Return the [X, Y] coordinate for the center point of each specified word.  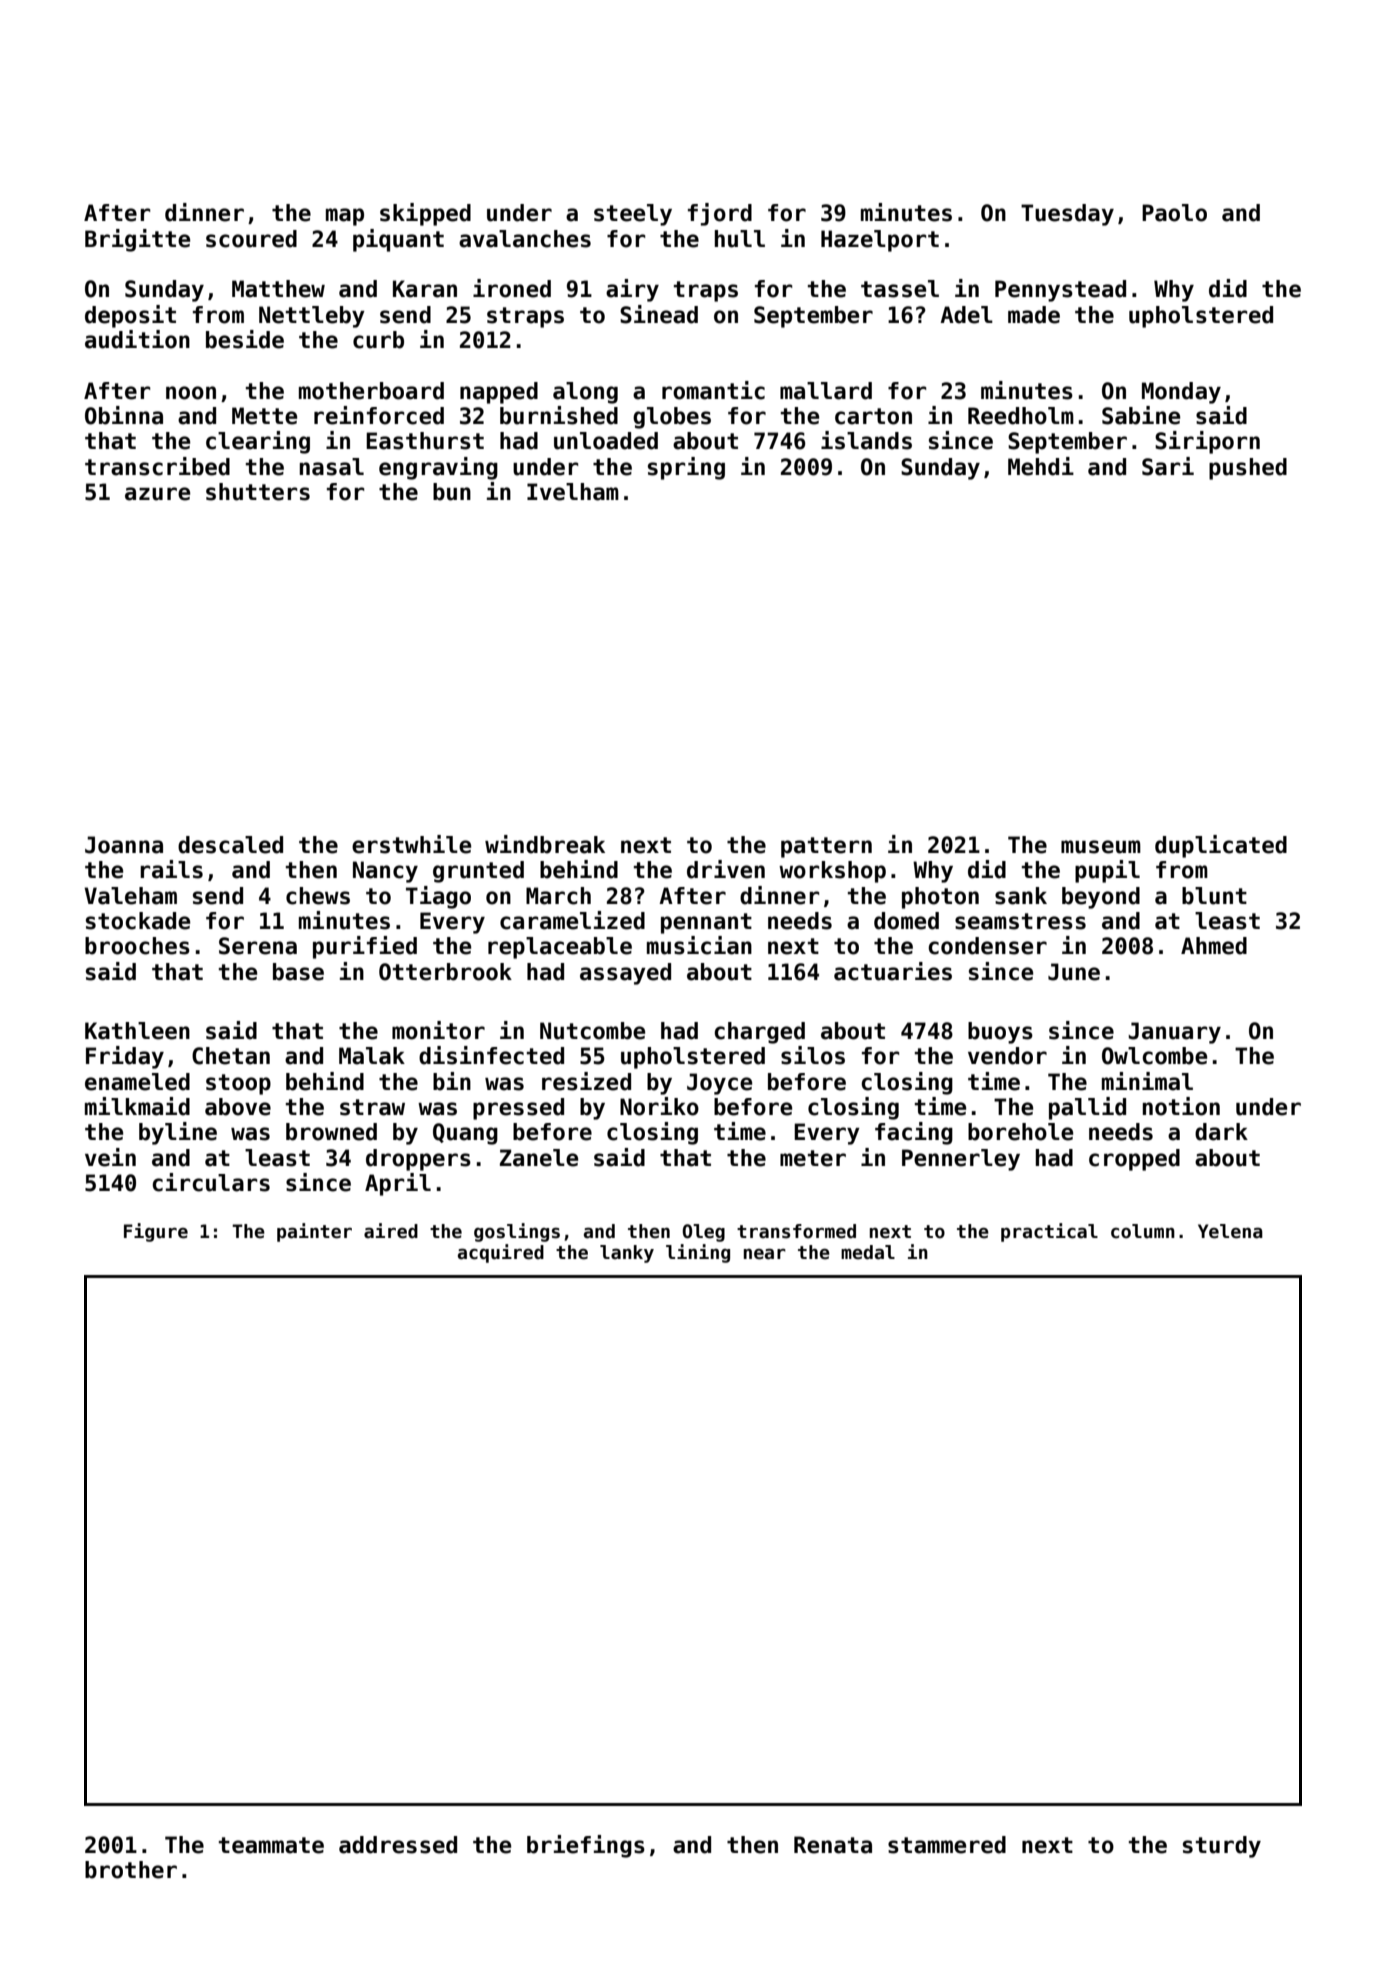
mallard [826, 391]
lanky [627, 1254]
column [1143, 1231]
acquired [501, 1253]
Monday [1181, 393]
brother [131, 1870]
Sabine [1141, 415]
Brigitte [137, 240]
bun [452, 492]
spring [686, 468]
